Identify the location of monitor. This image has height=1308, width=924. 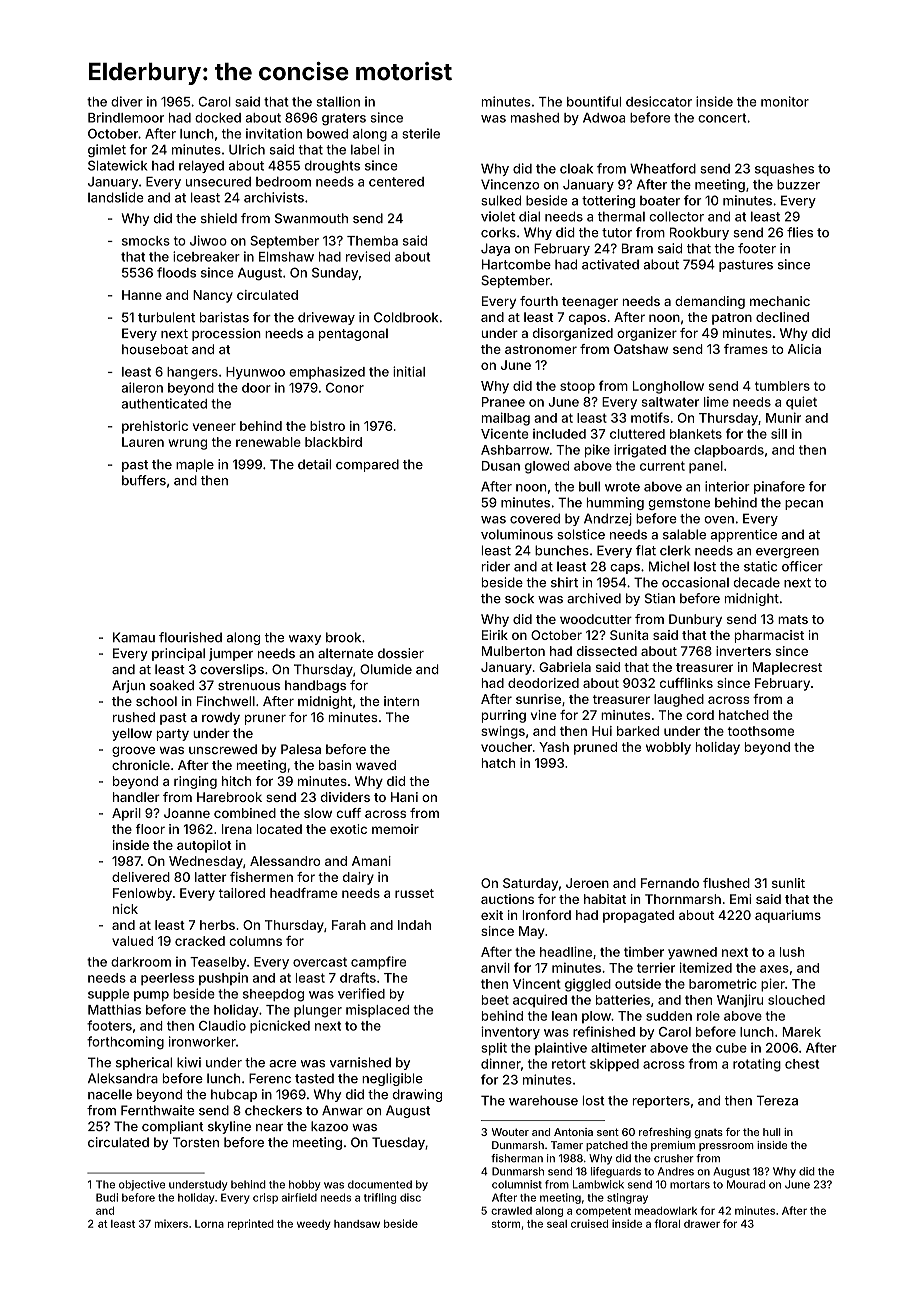
(785, 101).
